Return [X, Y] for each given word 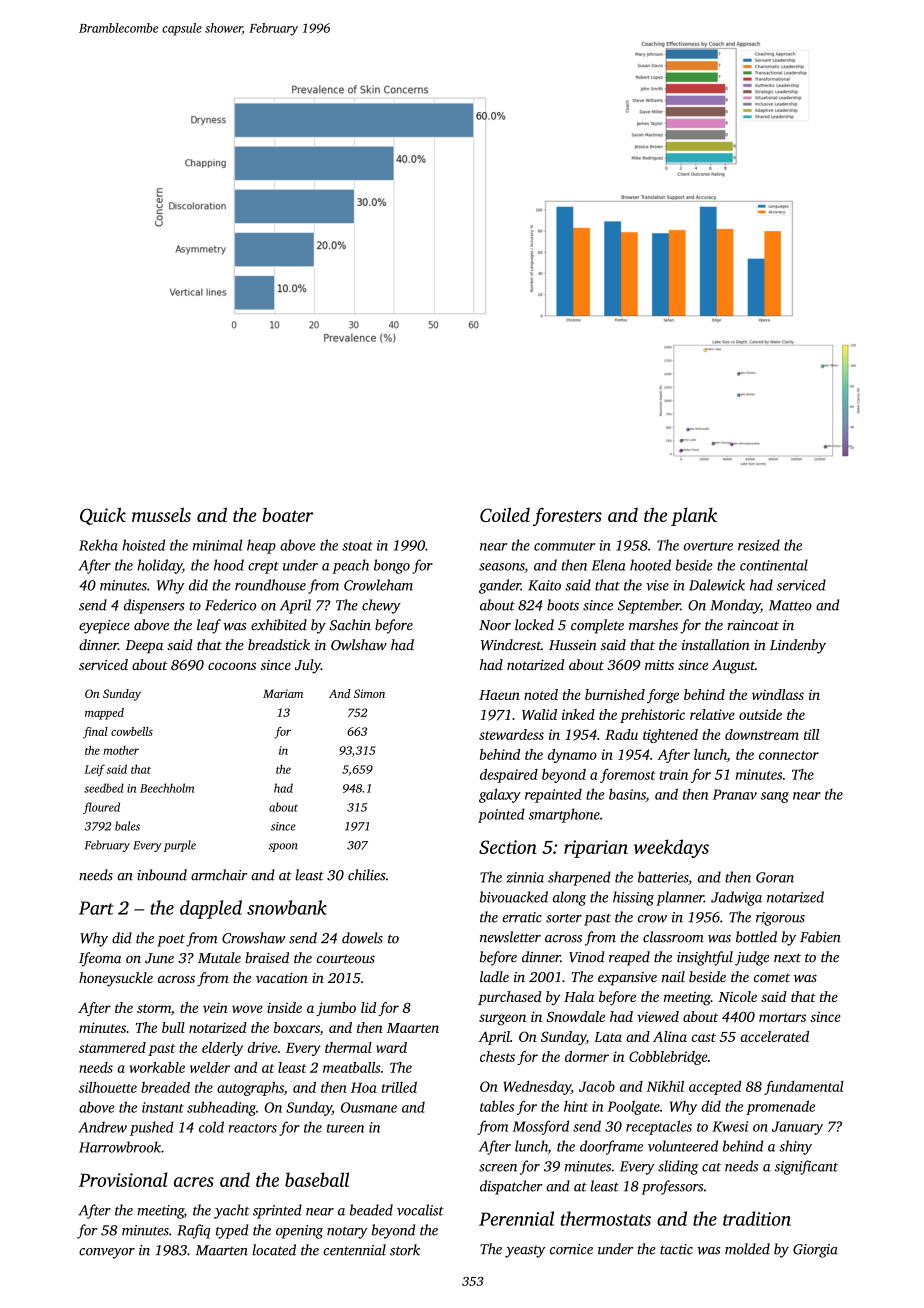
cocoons [232, 666]
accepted [715, 1088]
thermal [348, 1047]
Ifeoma [100, 959]
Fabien [820, 937]
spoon [282, 847]
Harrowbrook [120, 1147]
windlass [778, 694]
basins [627, 794]
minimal [217, 545]
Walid [539, 714]
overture [708, 546]
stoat [357, 546]
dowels [362, 938]
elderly [222, 1049]
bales [127, 826]
